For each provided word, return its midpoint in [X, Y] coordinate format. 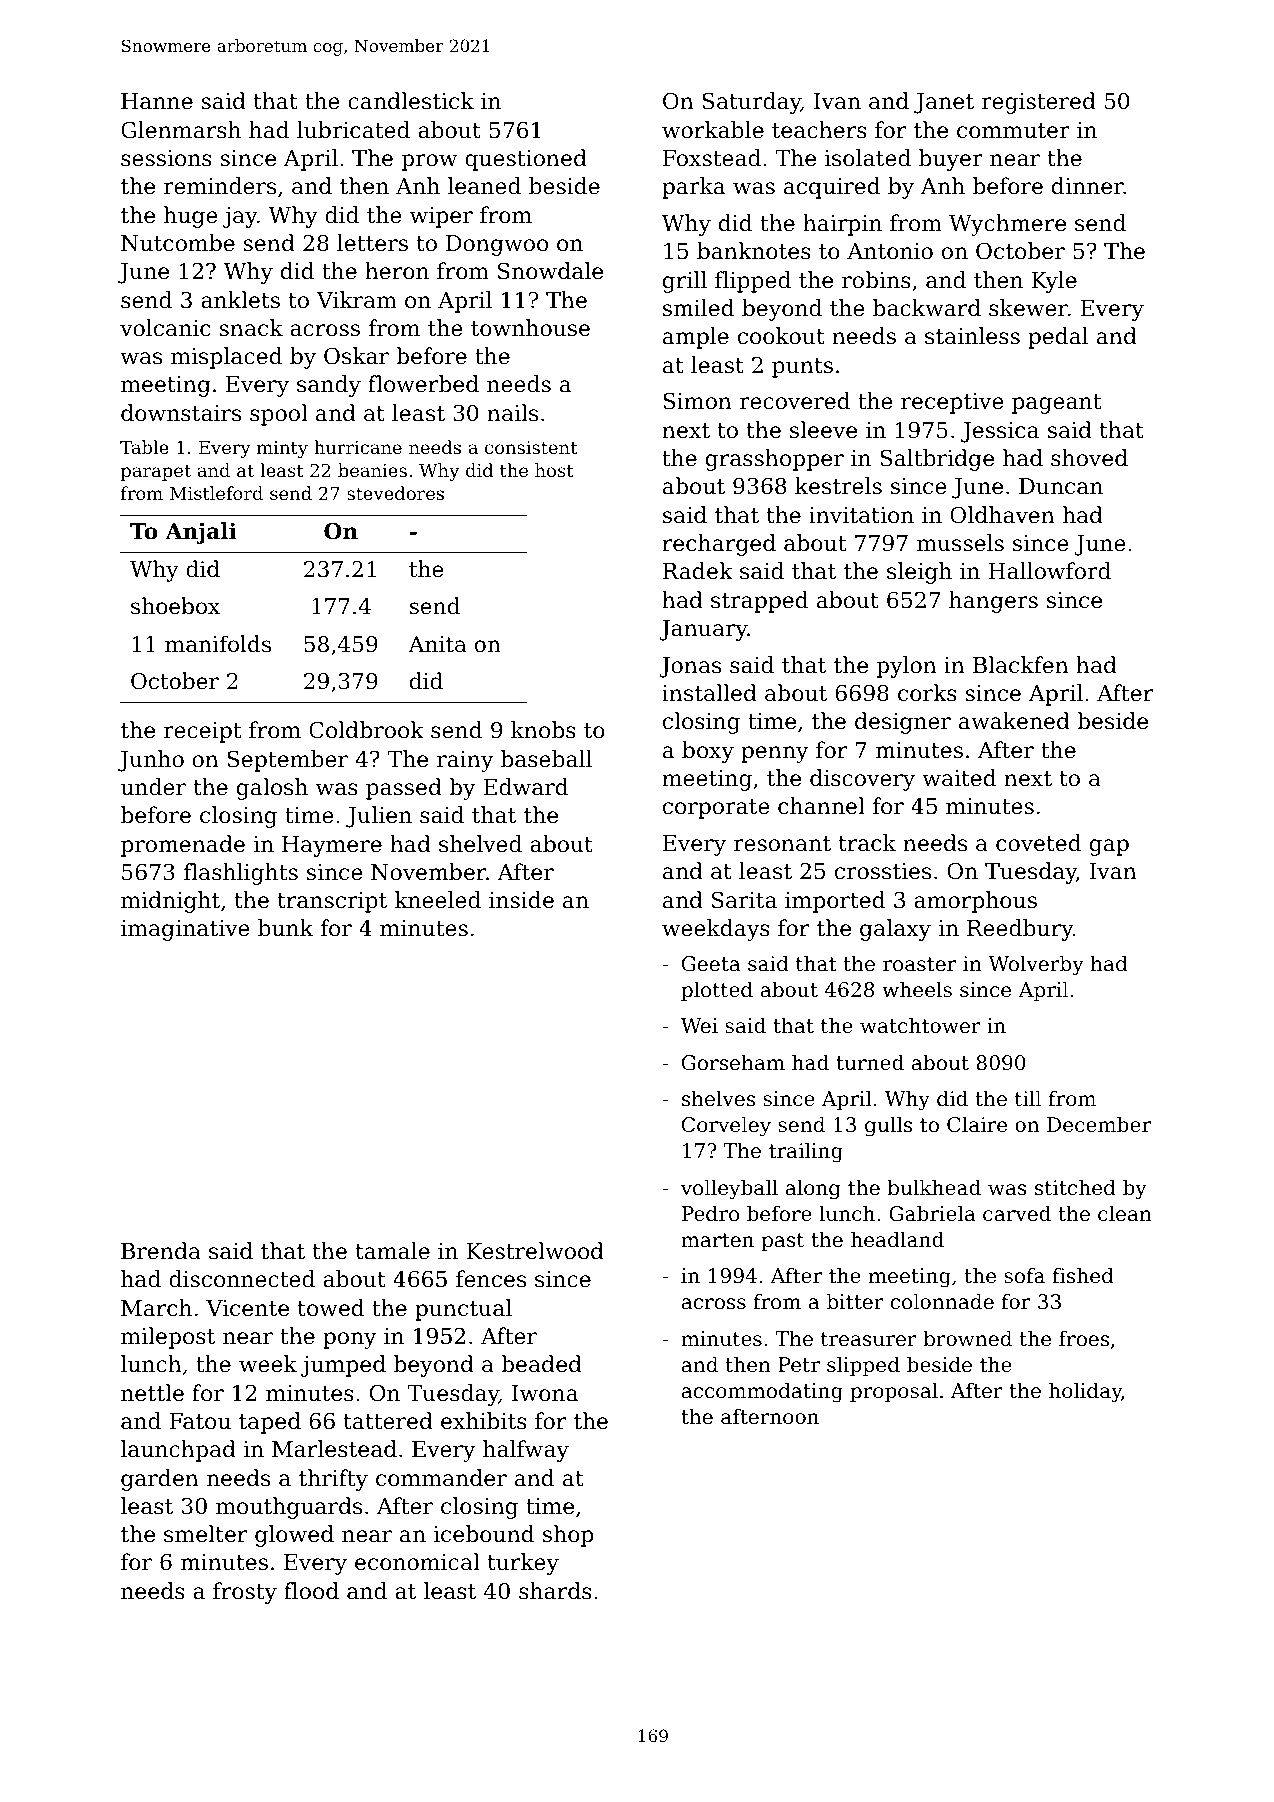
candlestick [411, 101]
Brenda [161, 1251]
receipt [202, 732]
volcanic [165, 328]
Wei [699, 1026]
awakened [1014, 721]
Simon [697, 401]
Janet [944, 103]
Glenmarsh [181, 130]
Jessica [1000, 432]
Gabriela [932, 1213]
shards [555, 1591]
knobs [543, 730]
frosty [245, 1593]
